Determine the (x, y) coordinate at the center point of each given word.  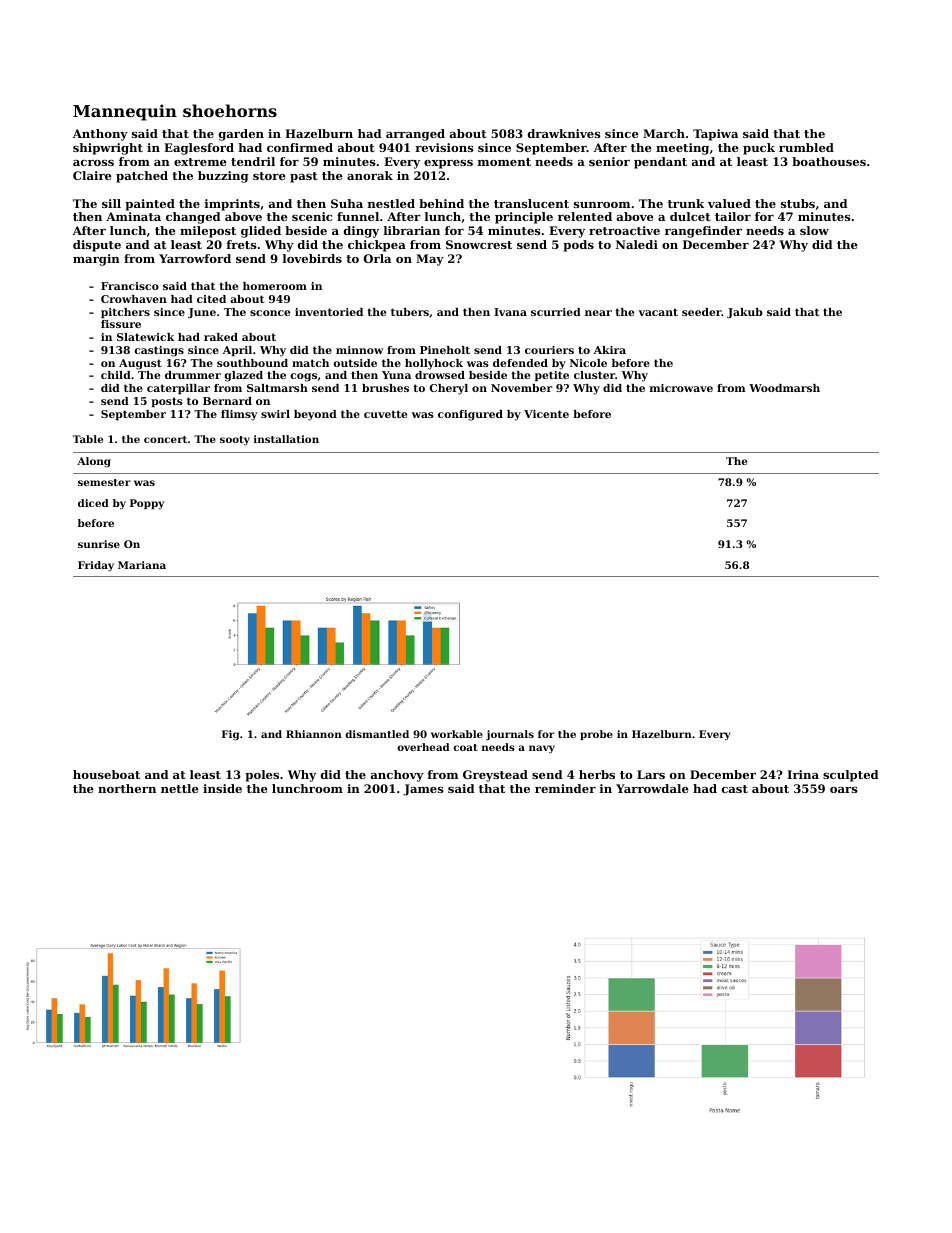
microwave (681, 388)
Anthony (100, 135)
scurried (556, 312)
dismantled (377, 734)
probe (596, 735)
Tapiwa (715, 135)
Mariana (142, 565)
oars (844, 790)
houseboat (106, 774)
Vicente (546, 414)
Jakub (745, 313)
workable (457, 734)
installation (286, 439)
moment (504, 162)
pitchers (125, 313)
